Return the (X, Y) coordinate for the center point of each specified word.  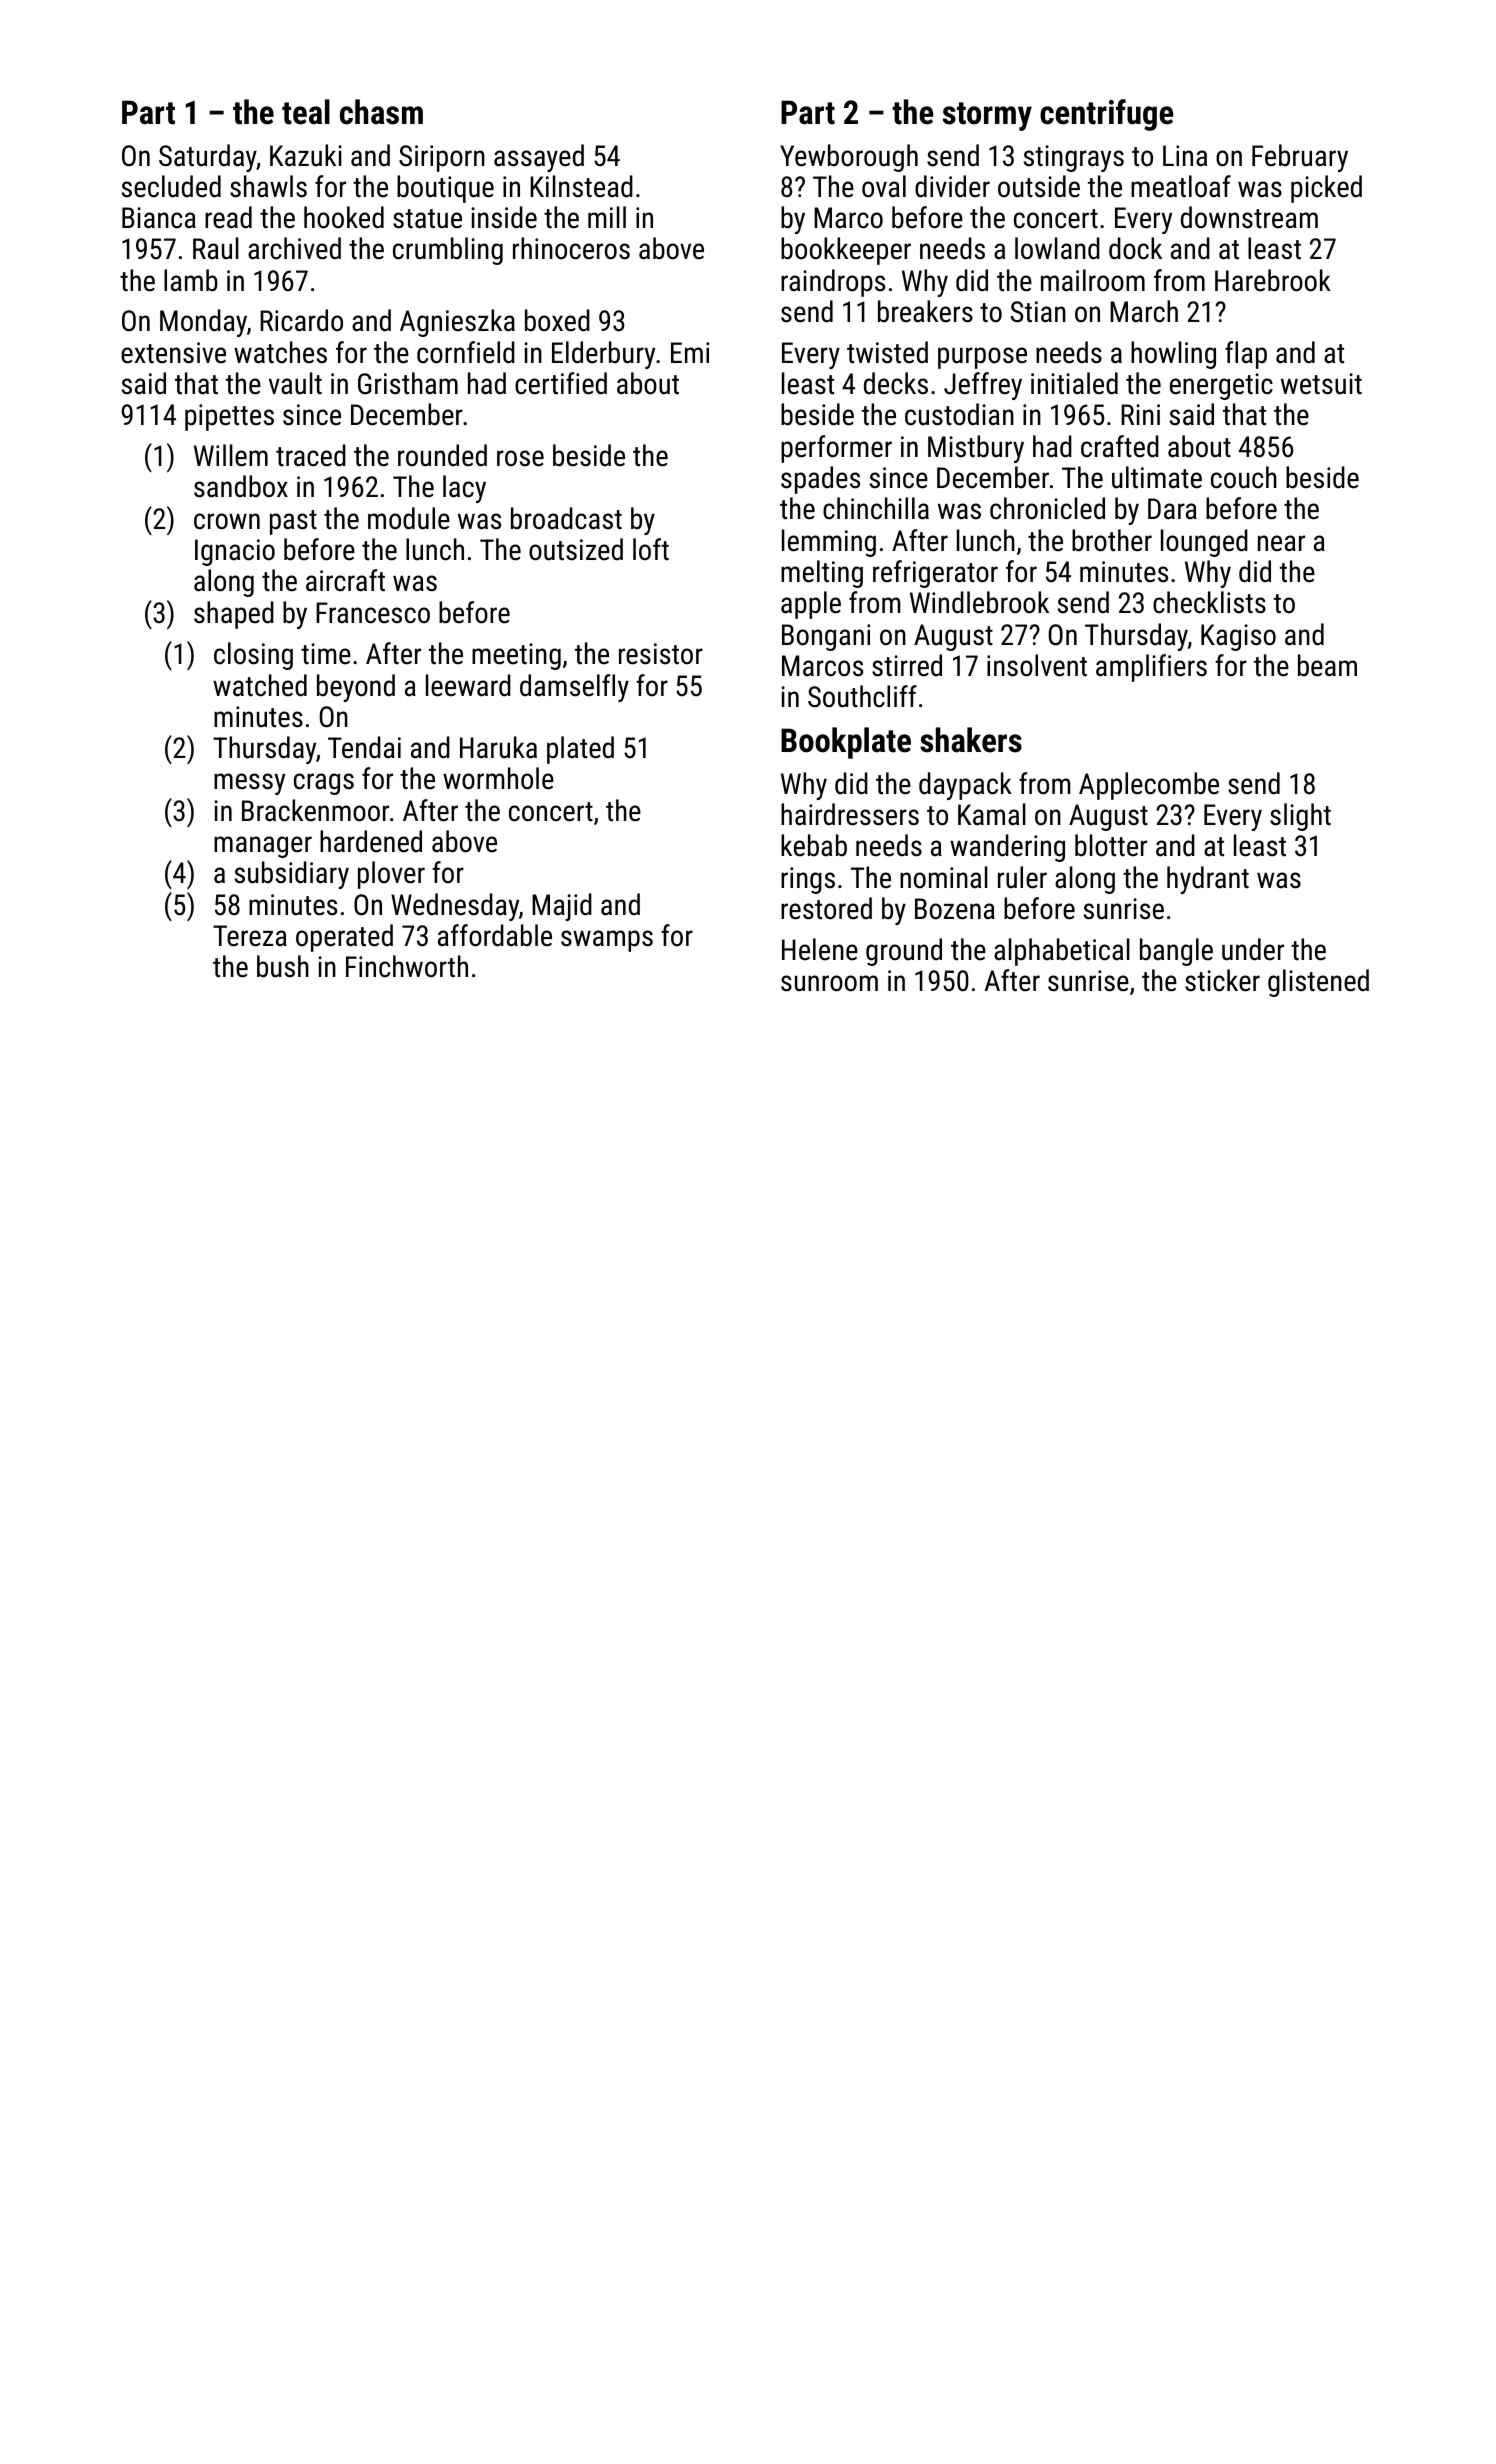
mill (607, 217)
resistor (661, 654)
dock (1135, 248)
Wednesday (455, 907)
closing (253, 656)
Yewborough (849, 158)
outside (1039, 186)
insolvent (1037, 665)
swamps (607, 941)
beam (1327, 665)
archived (294, 248)
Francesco (373, 613)
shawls (268, 186)
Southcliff (862, 696)
